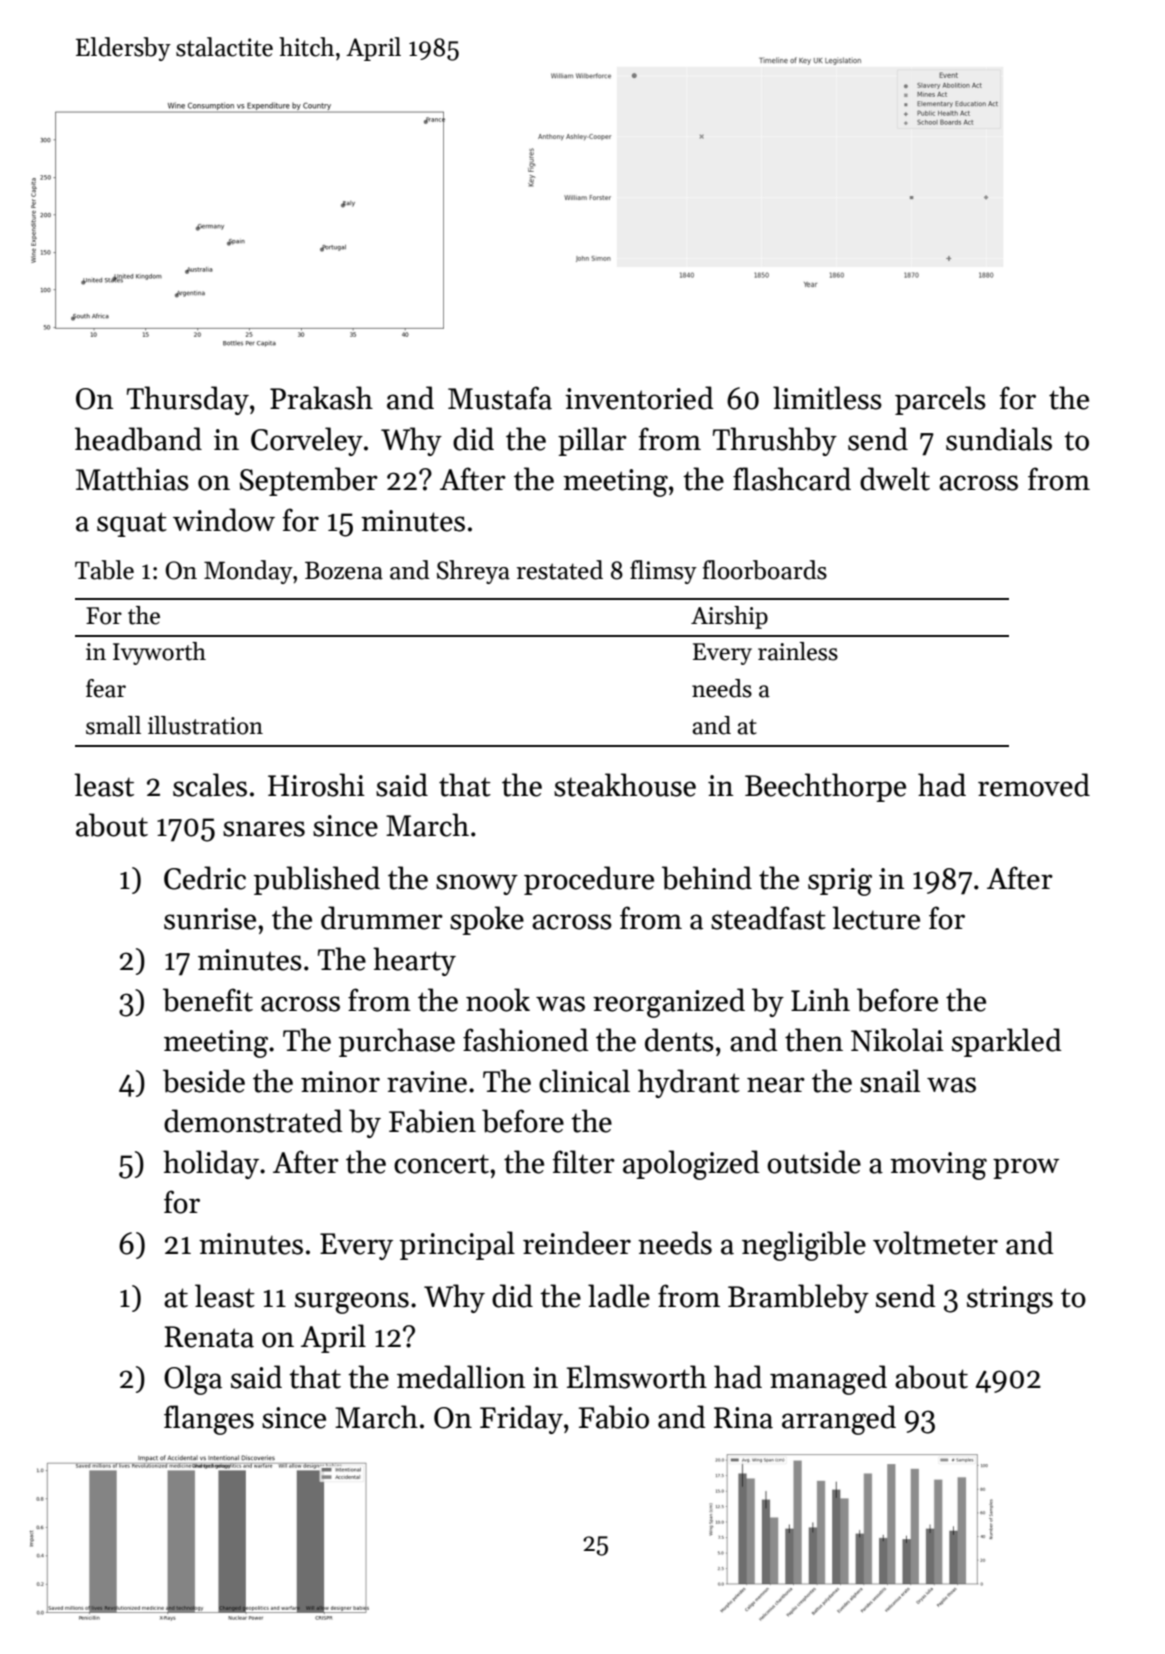 The width and height of the screenshot is (1165, 1654). I want to click on lecture, so click(876, 918).
